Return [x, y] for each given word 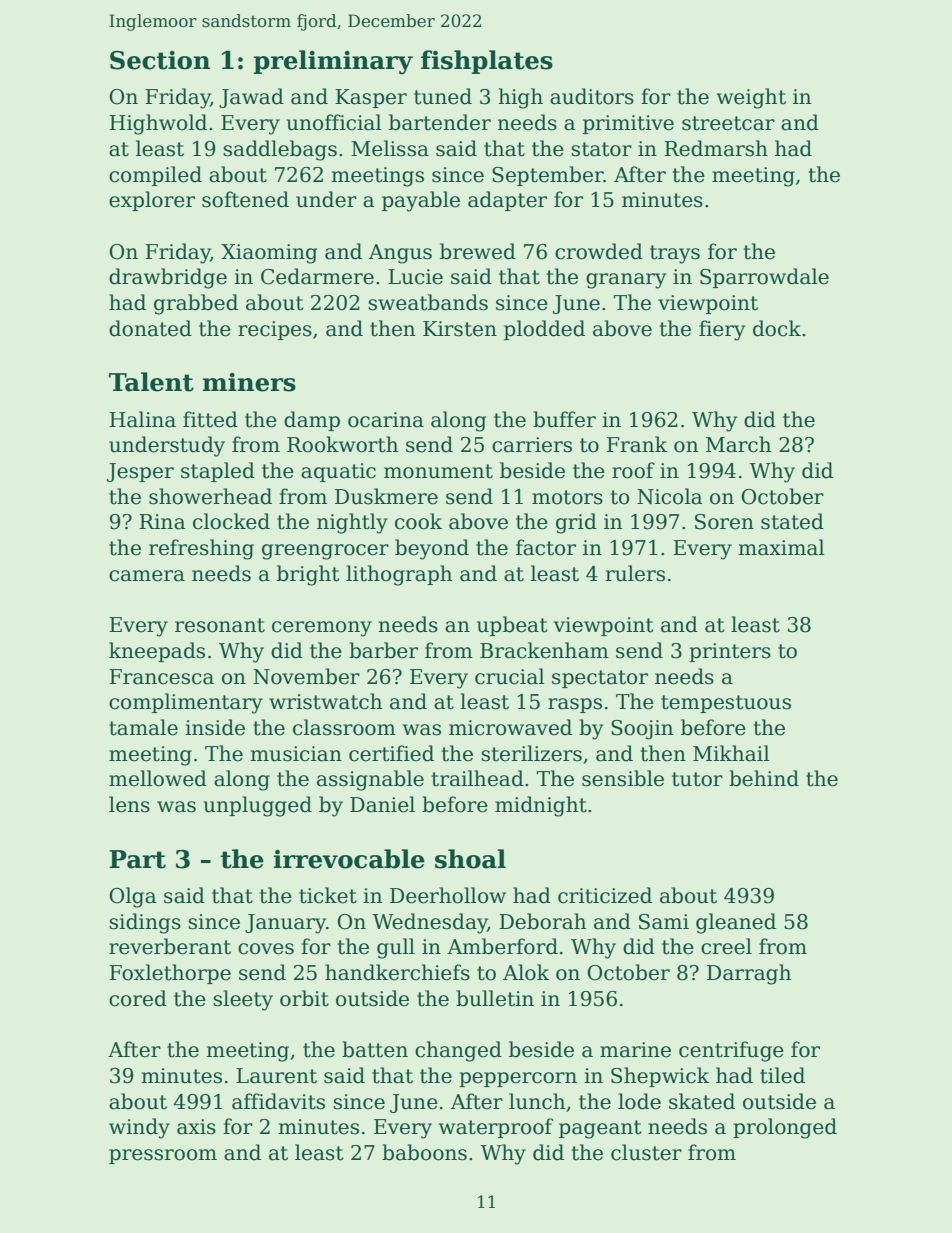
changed [458, 1051]
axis [196, 1127]
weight [751, 98]
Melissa [390, 148]
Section [160, 60]
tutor [697, 779]
